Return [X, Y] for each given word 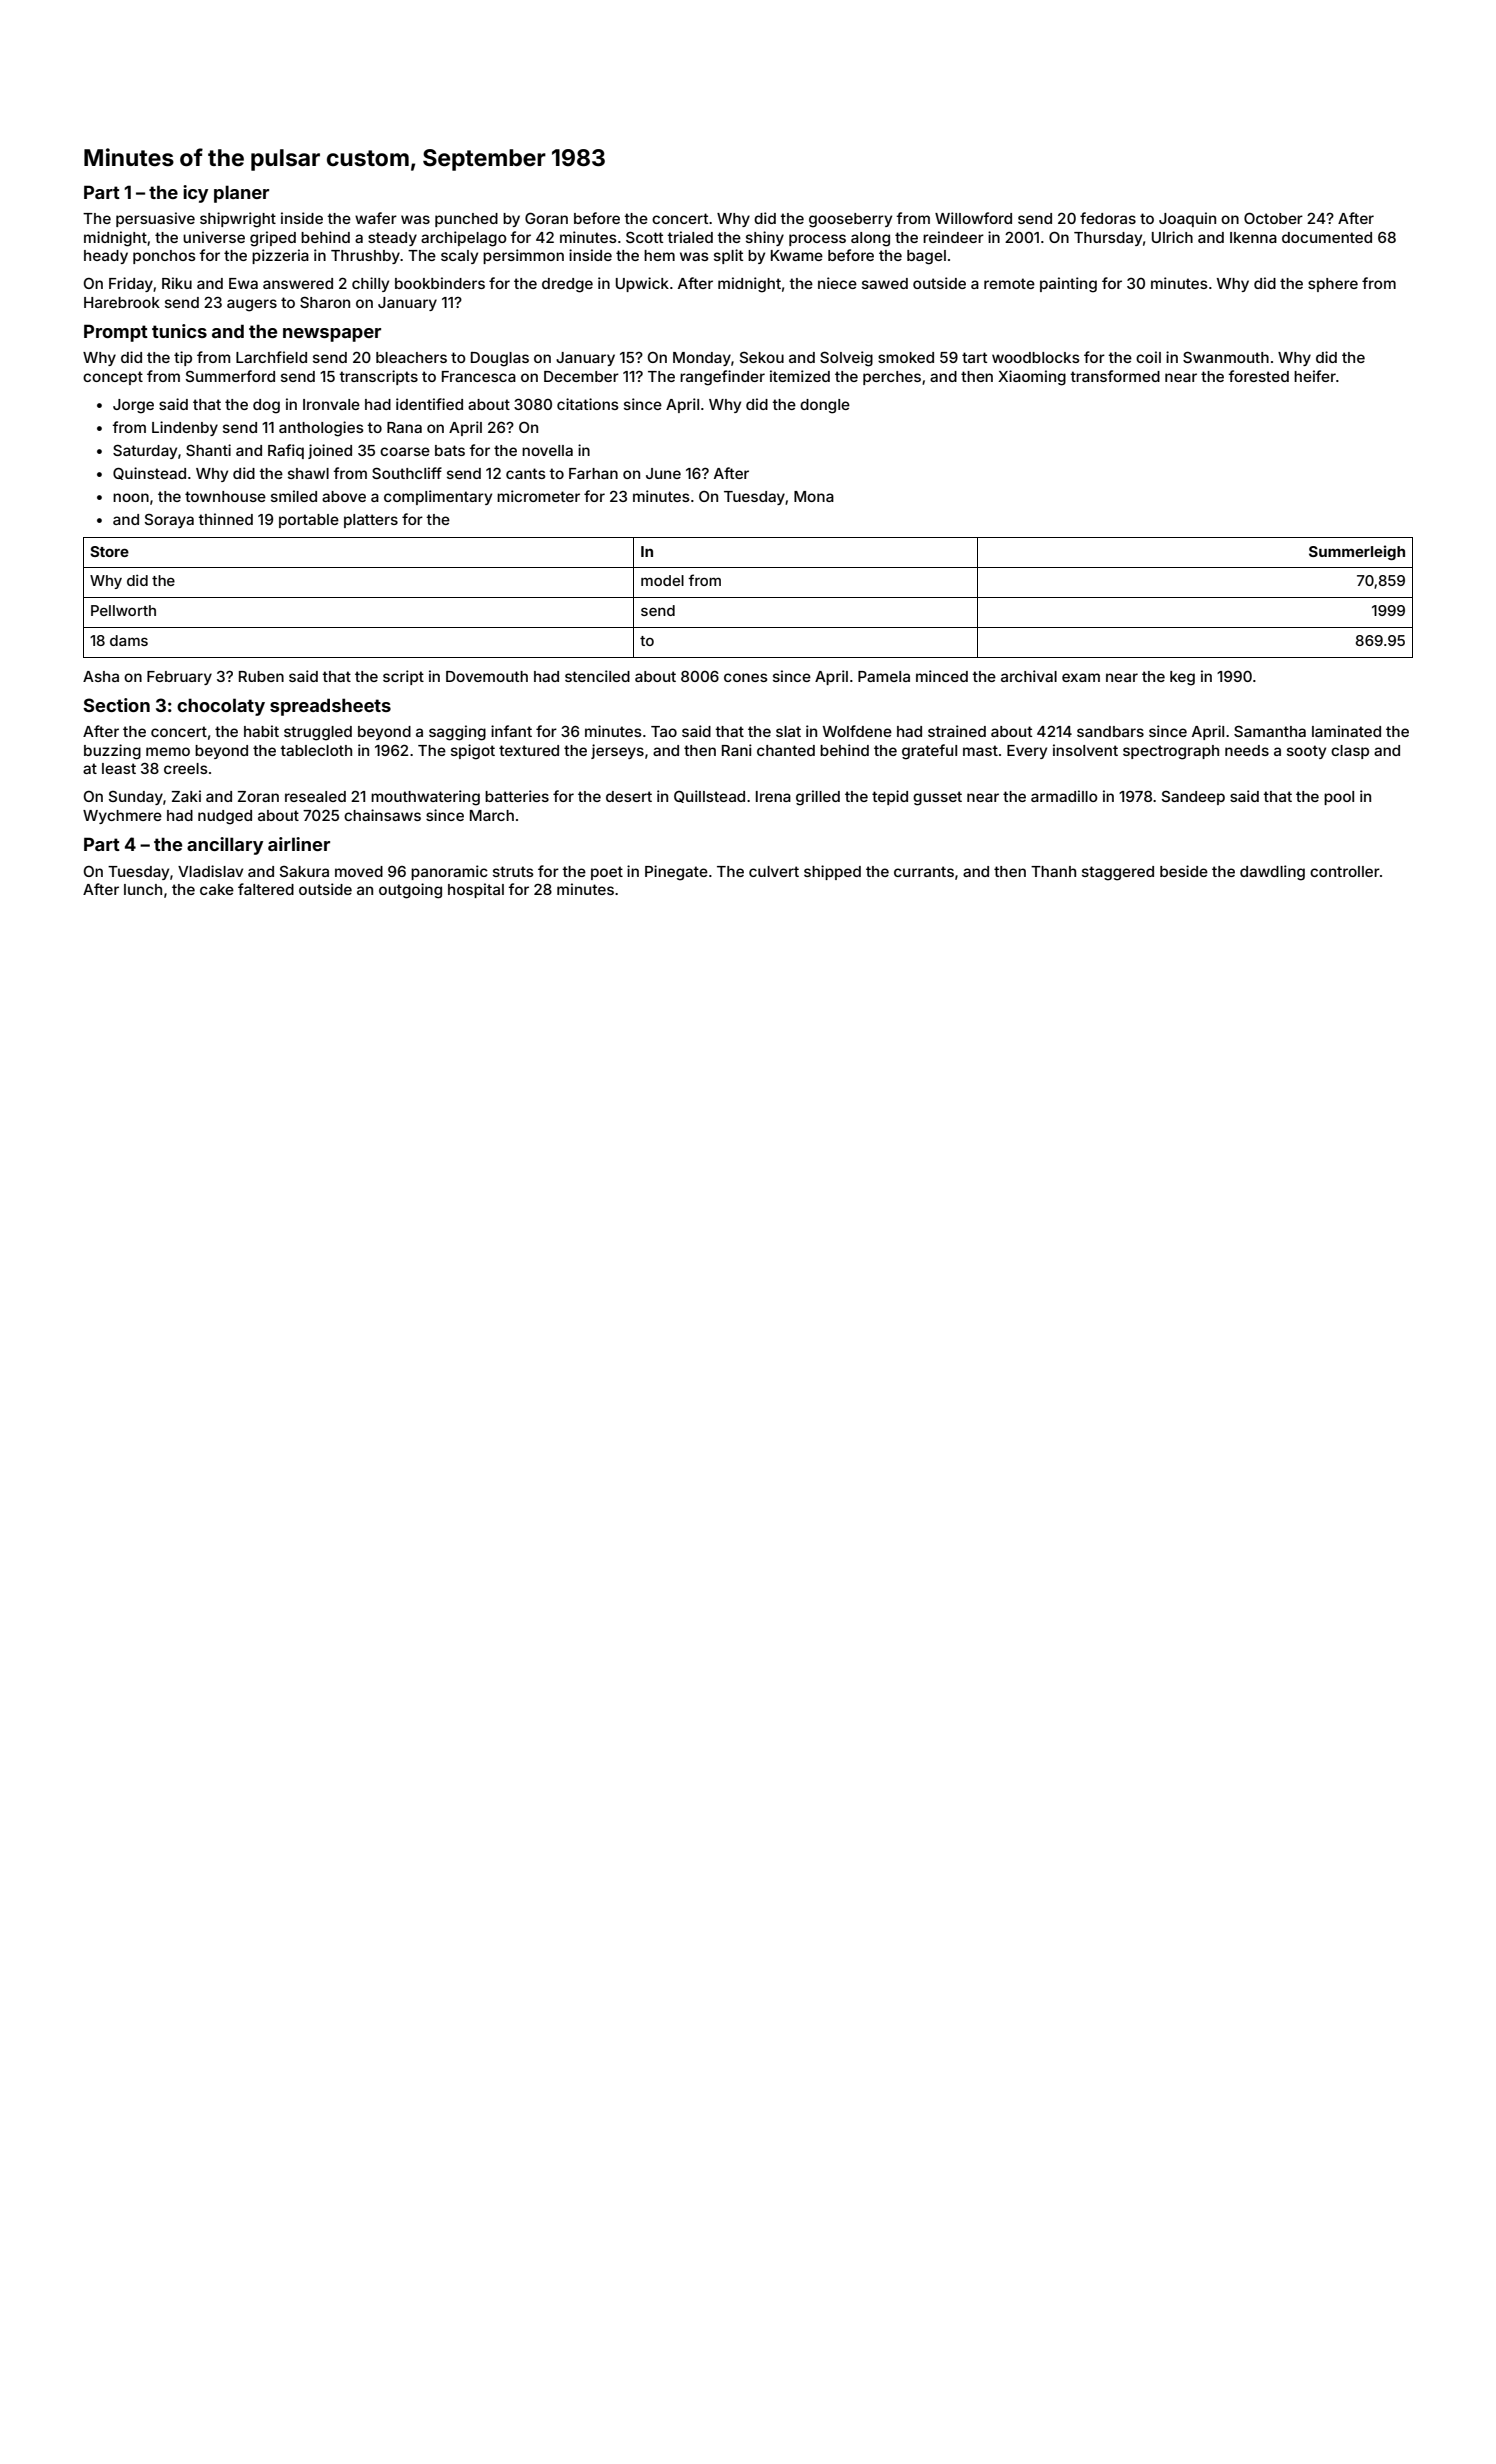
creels [186, 768]
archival [1029, 676]
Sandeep [1193, 798]
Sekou [762, 357]
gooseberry [850, 220]
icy [195, 194]
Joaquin [1187, 219]
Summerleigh [1357, 552]
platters [371, 521]
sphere [1333, 285]
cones [746, 677]
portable [309, 521]
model [662, 580]
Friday [131, 284]
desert [629, 796]
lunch [143, 889]
